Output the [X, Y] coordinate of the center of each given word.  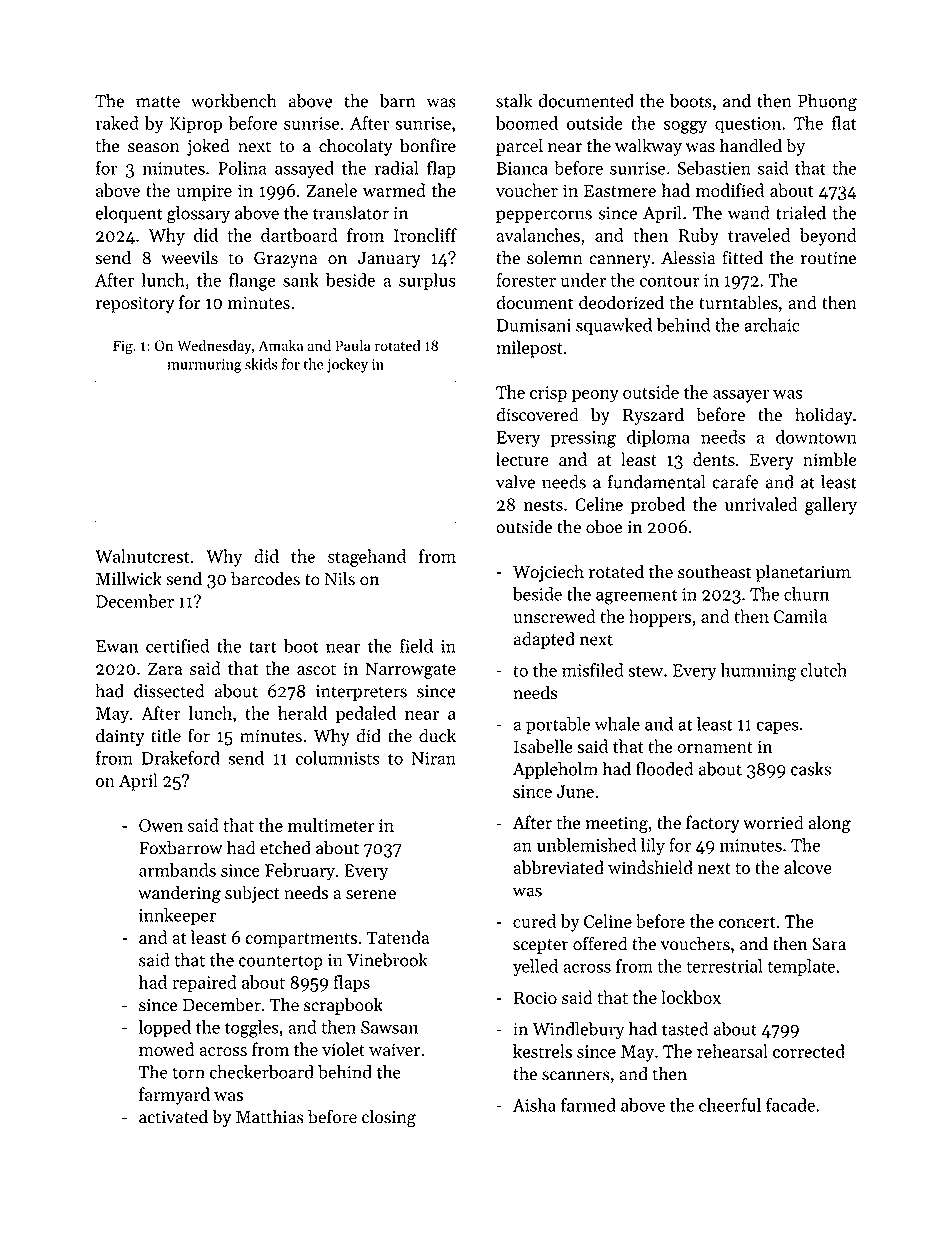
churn [806, 594]
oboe [604, 526]
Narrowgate [410, 670]
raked [117, 123]
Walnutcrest [142, 556]
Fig [123, 347]
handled [751, 145]
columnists [337, 758]
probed [658, 506]
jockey [347, 365]
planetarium [803, 573]
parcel [519, 147]
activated [173, 1116]
